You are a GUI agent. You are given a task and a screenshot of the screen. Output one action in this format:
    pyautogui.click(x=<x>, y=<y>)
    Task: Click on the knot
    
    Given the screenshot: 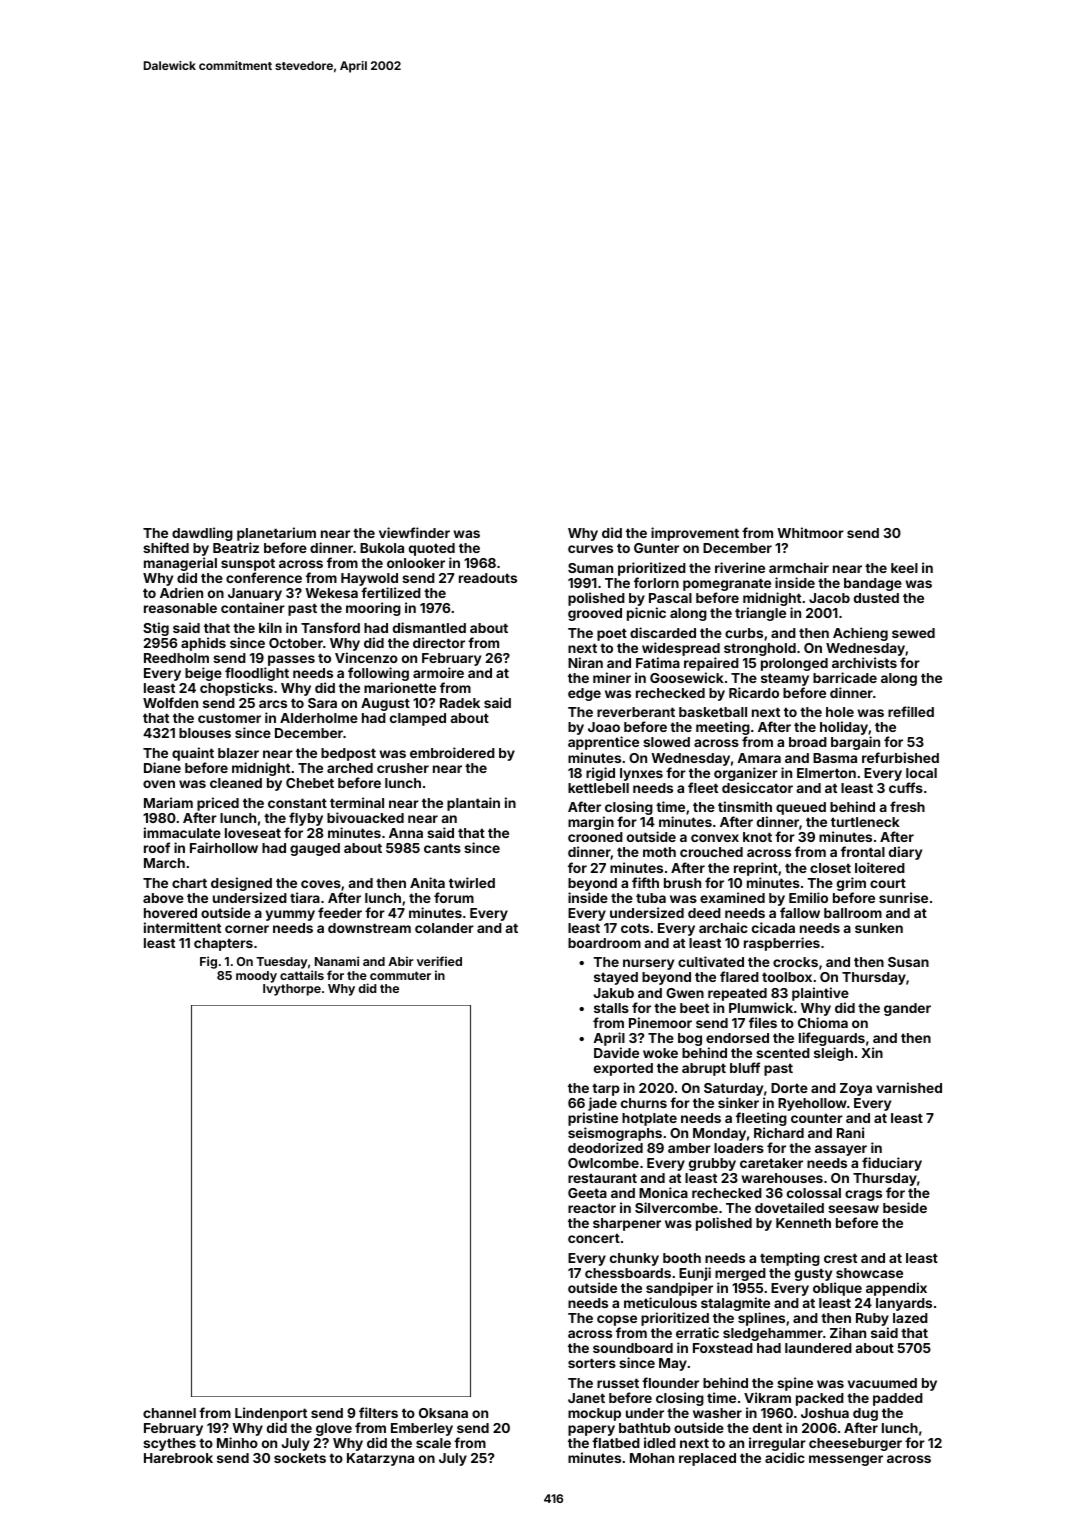 What is the action you would take?
    pyautogui.click(x=757, y=837)
